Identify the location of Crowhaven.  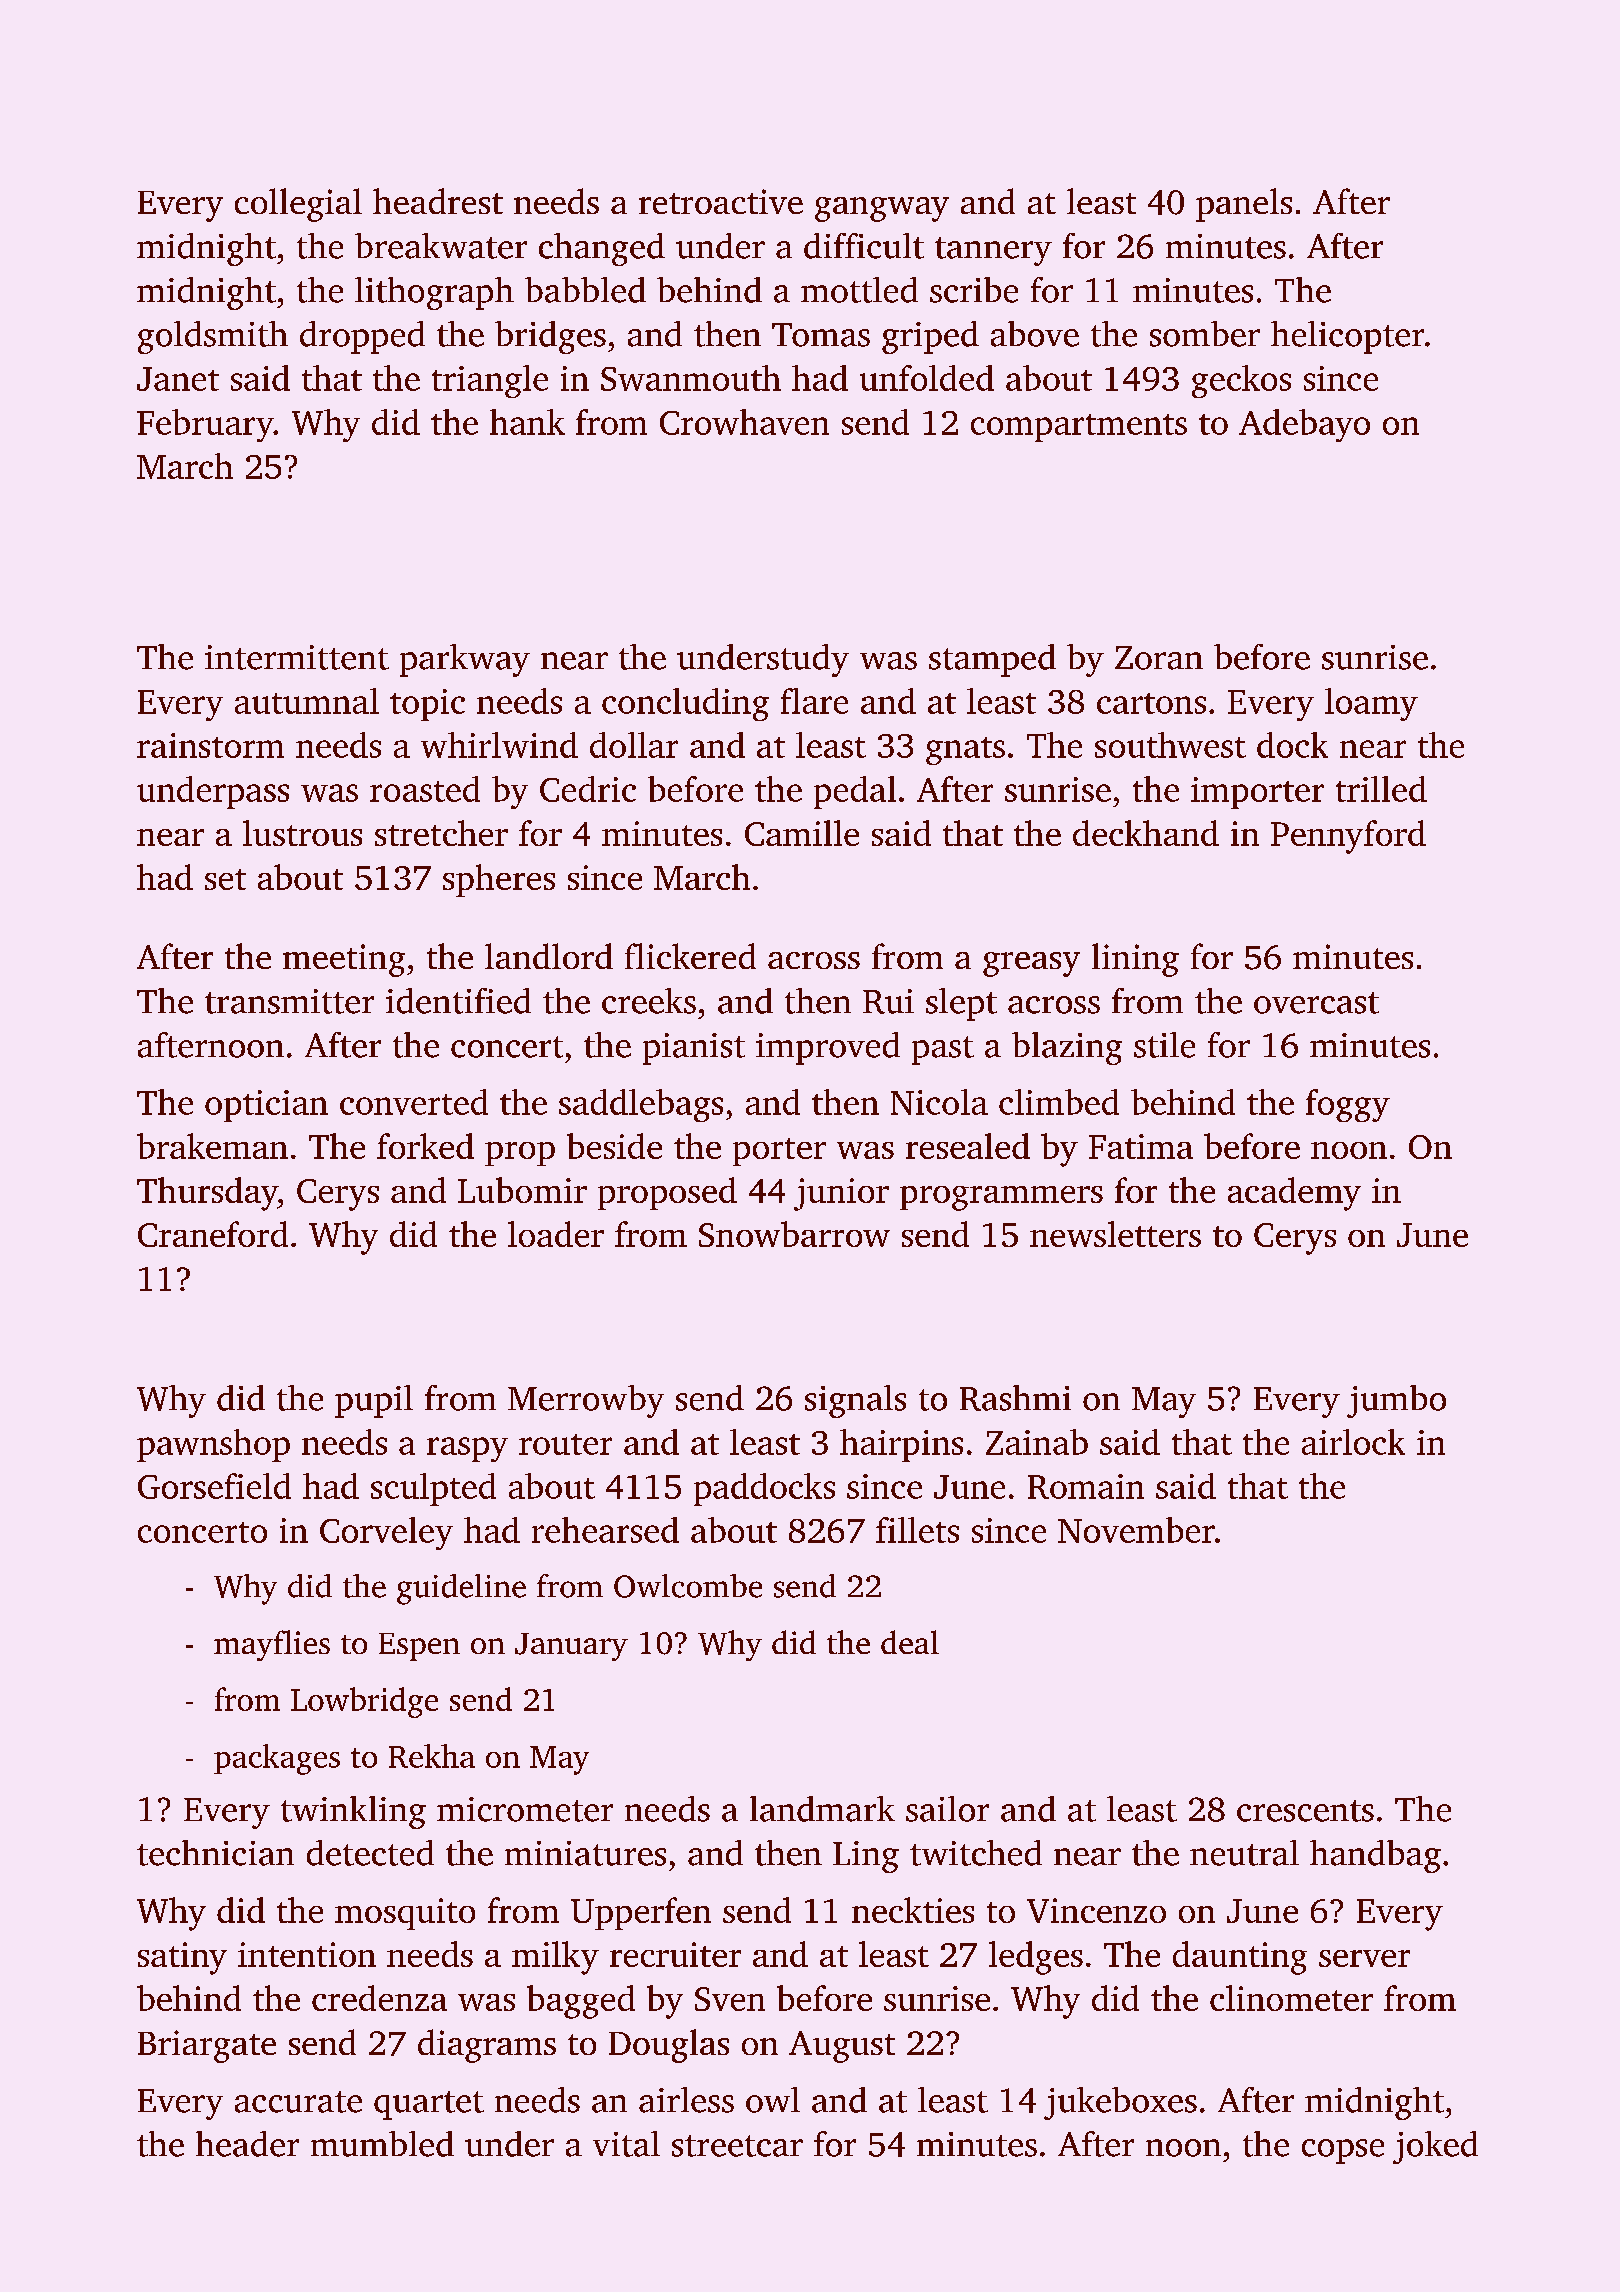
(744, 422).
